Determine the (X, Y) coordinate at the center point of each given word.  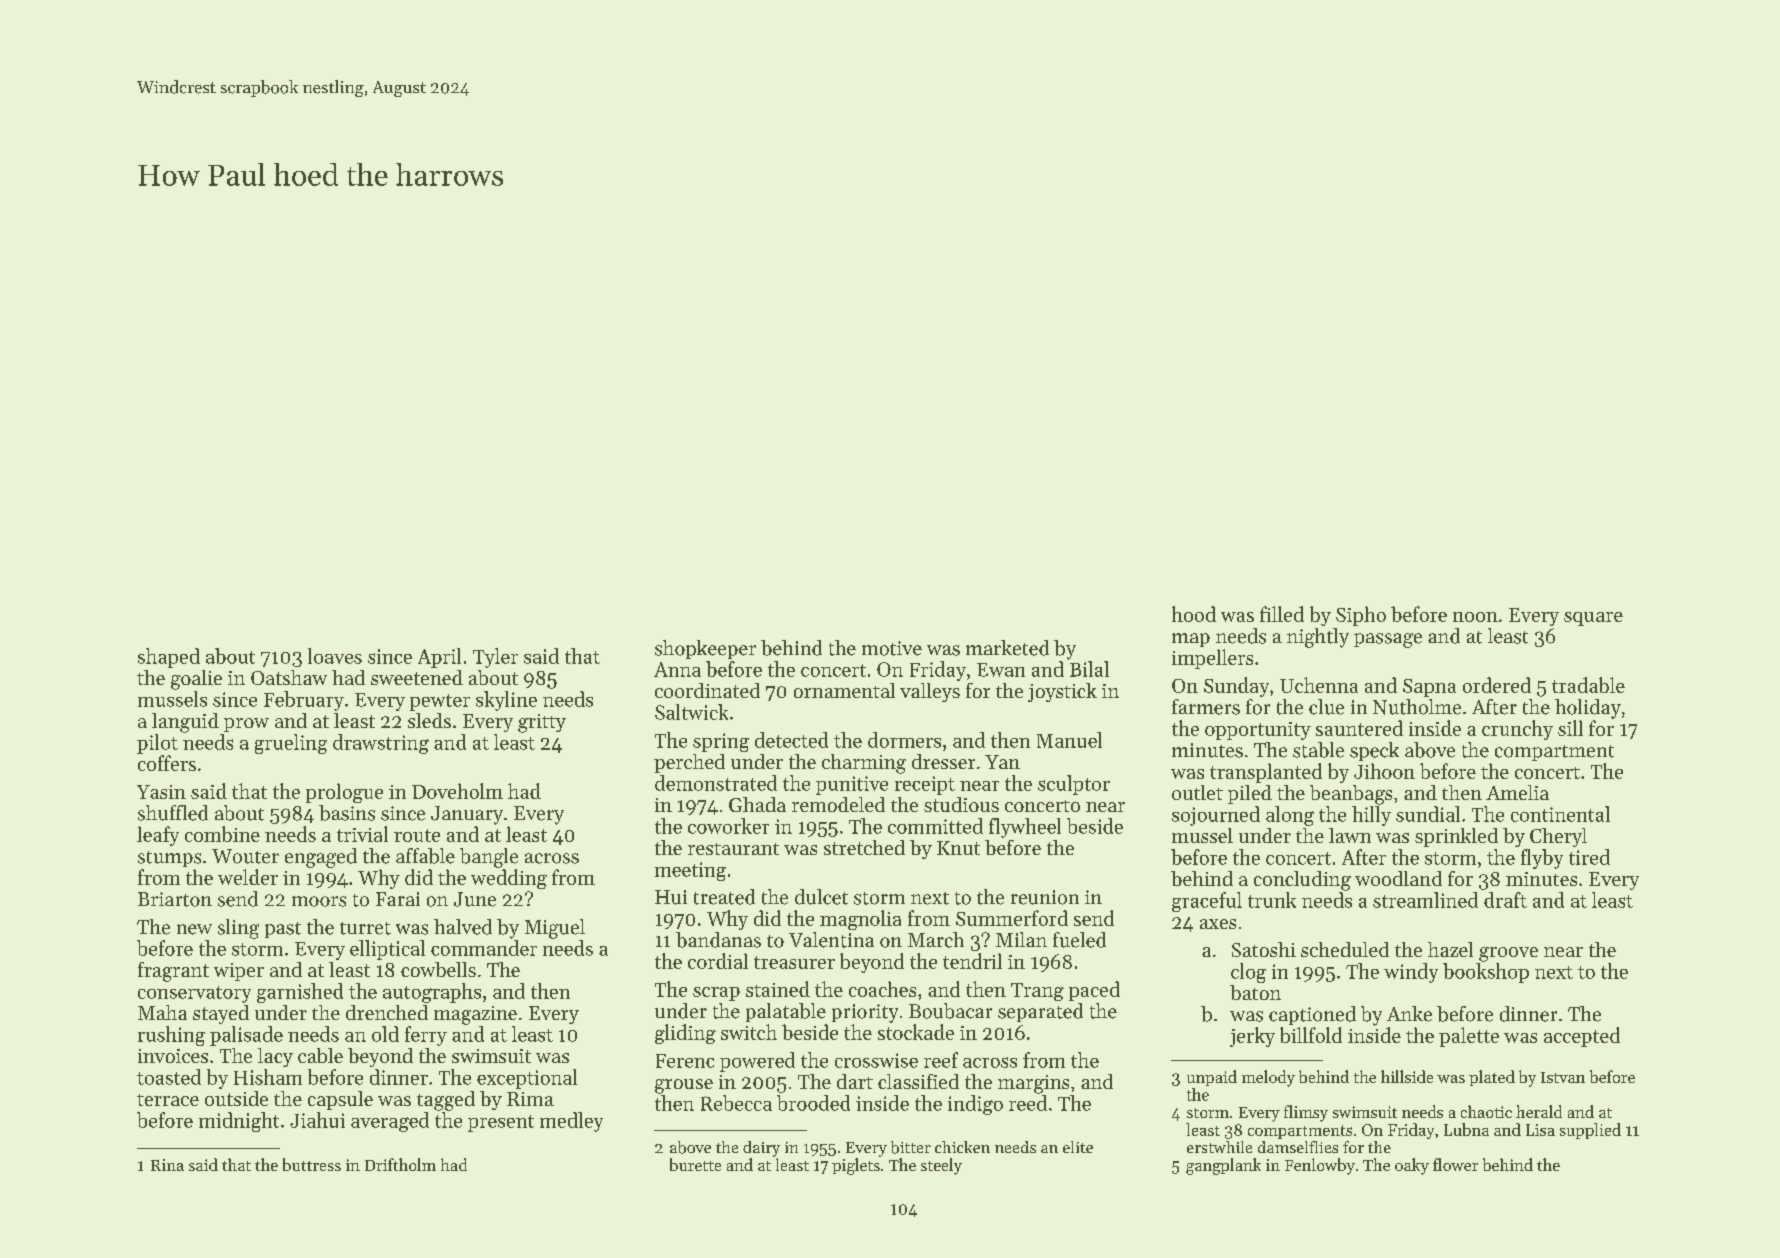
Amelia (1517, 792)
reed (1028, 1103)
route (417, 835)
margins (1033, 1084)
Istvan (1563, 1077)
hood (1194, 614)
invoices (173, 1056)
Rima (530, 1099)
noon (1475, 617)
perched (689, 763)
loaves (335, 656)
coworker (728, 826)
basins (347, 813)
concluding (1302, 881)
